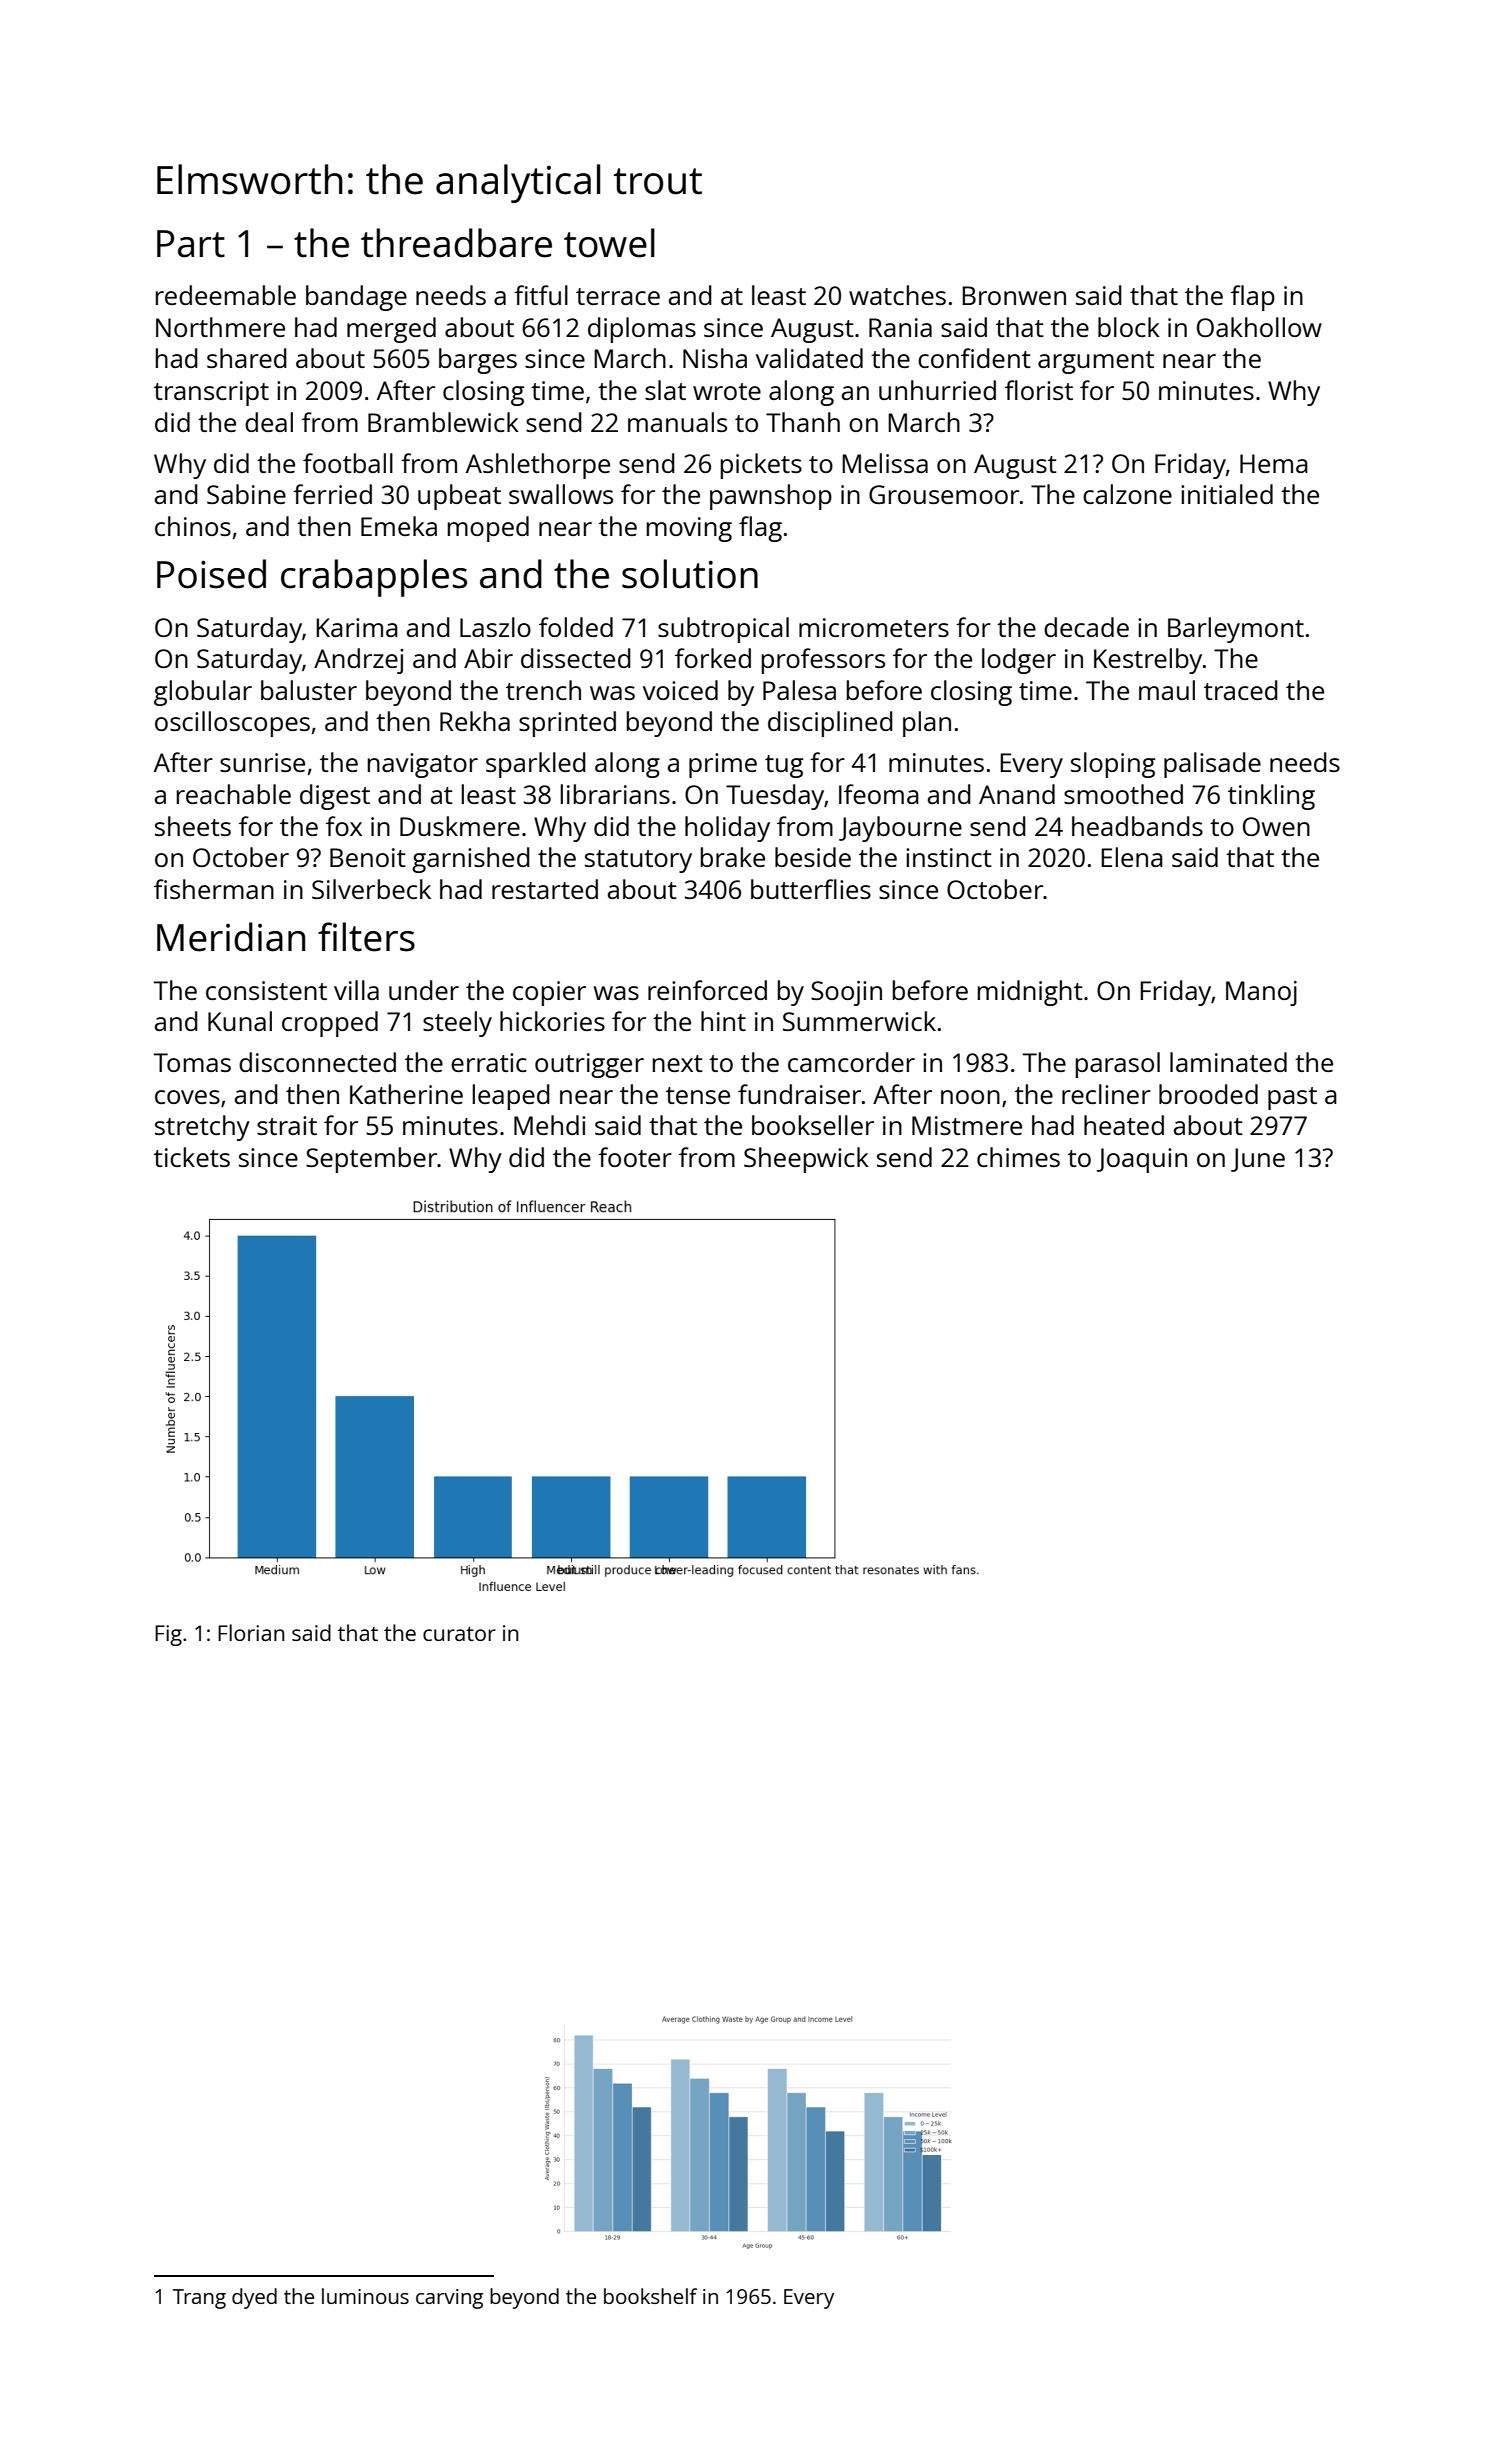  Describe the element at coordinates (650, 2296) in the document. I see `bookshelf` at that location.
